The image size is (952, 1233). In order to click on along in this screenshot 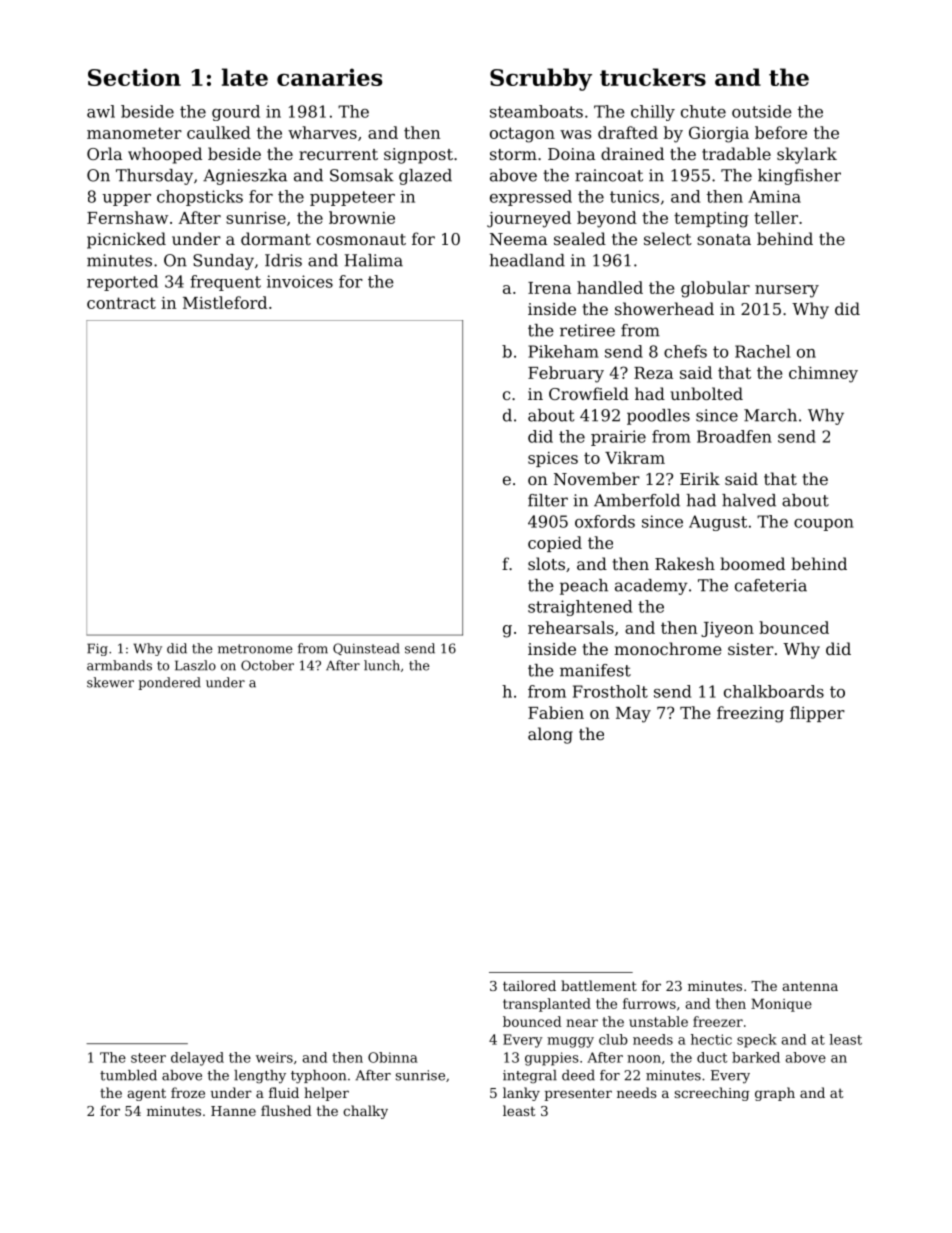, I will do `click(550, 735)`.
